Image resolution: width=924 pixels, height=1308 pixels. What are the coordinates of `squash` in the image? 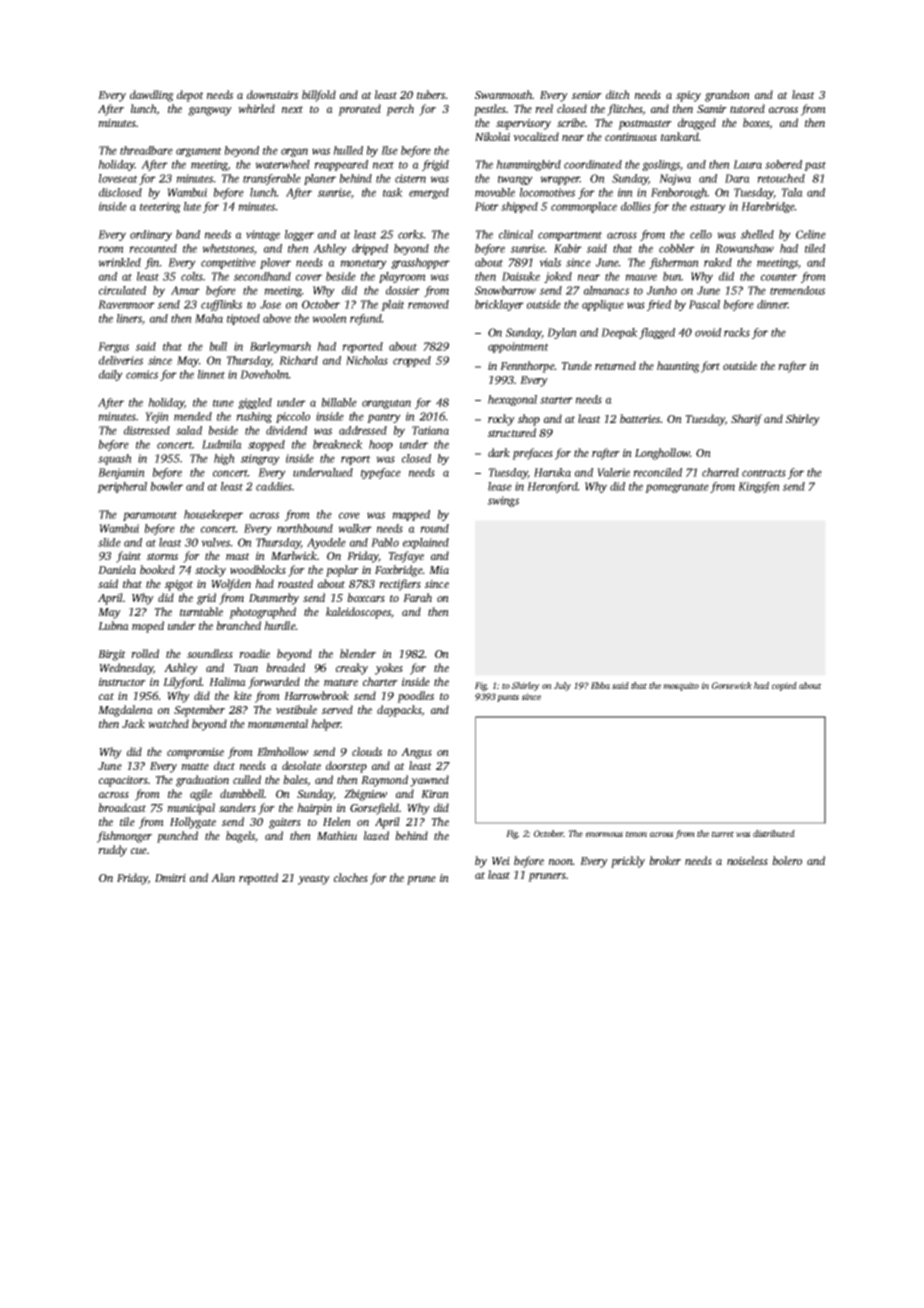 It's located at (115, 459).
